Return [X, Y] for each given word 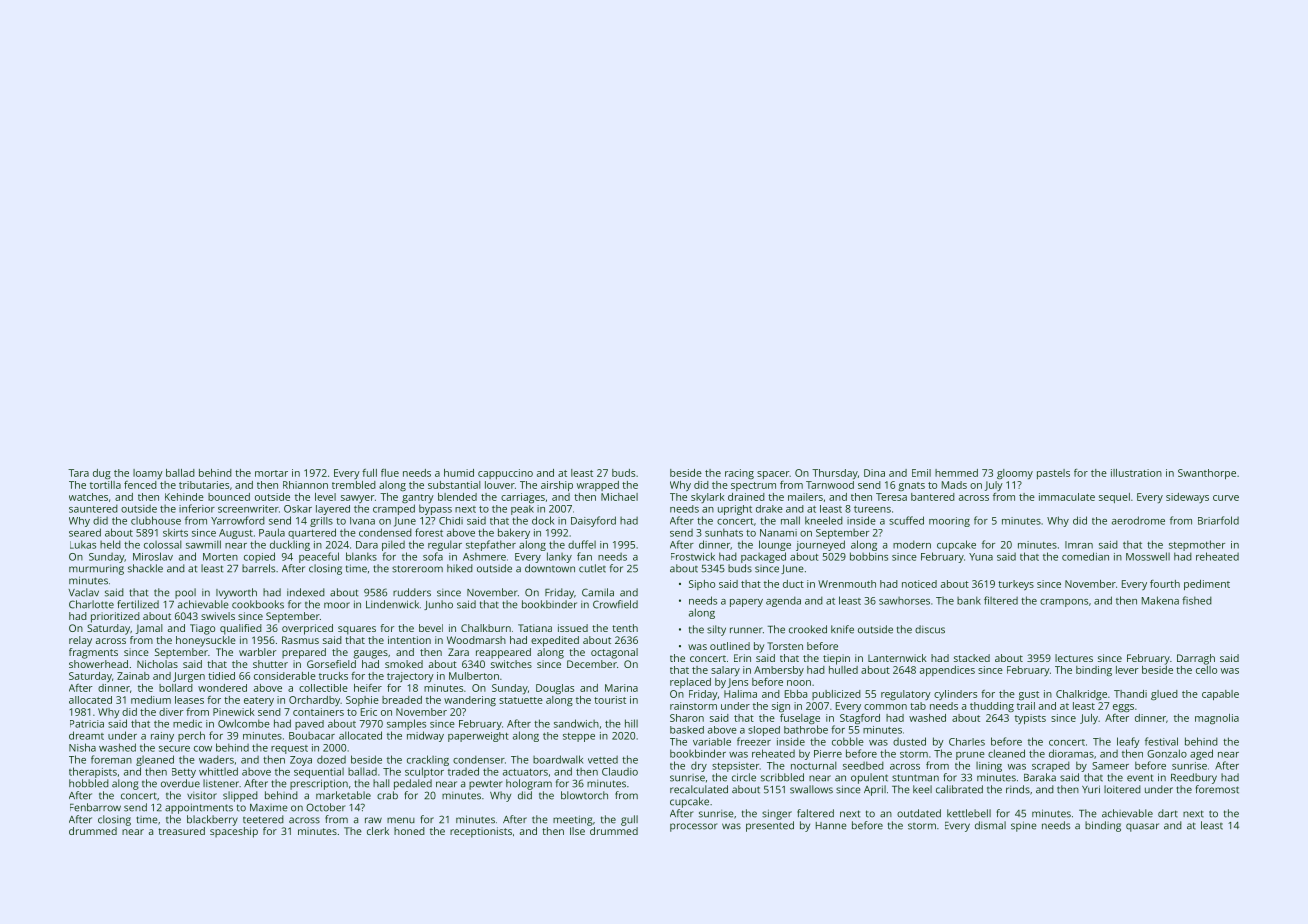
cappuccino [505, 474]
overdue [180, 783]
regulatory [906, 695]
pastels [1053, 474]
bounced [229, 497]
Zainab [133, 676]
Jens [738, 683]
